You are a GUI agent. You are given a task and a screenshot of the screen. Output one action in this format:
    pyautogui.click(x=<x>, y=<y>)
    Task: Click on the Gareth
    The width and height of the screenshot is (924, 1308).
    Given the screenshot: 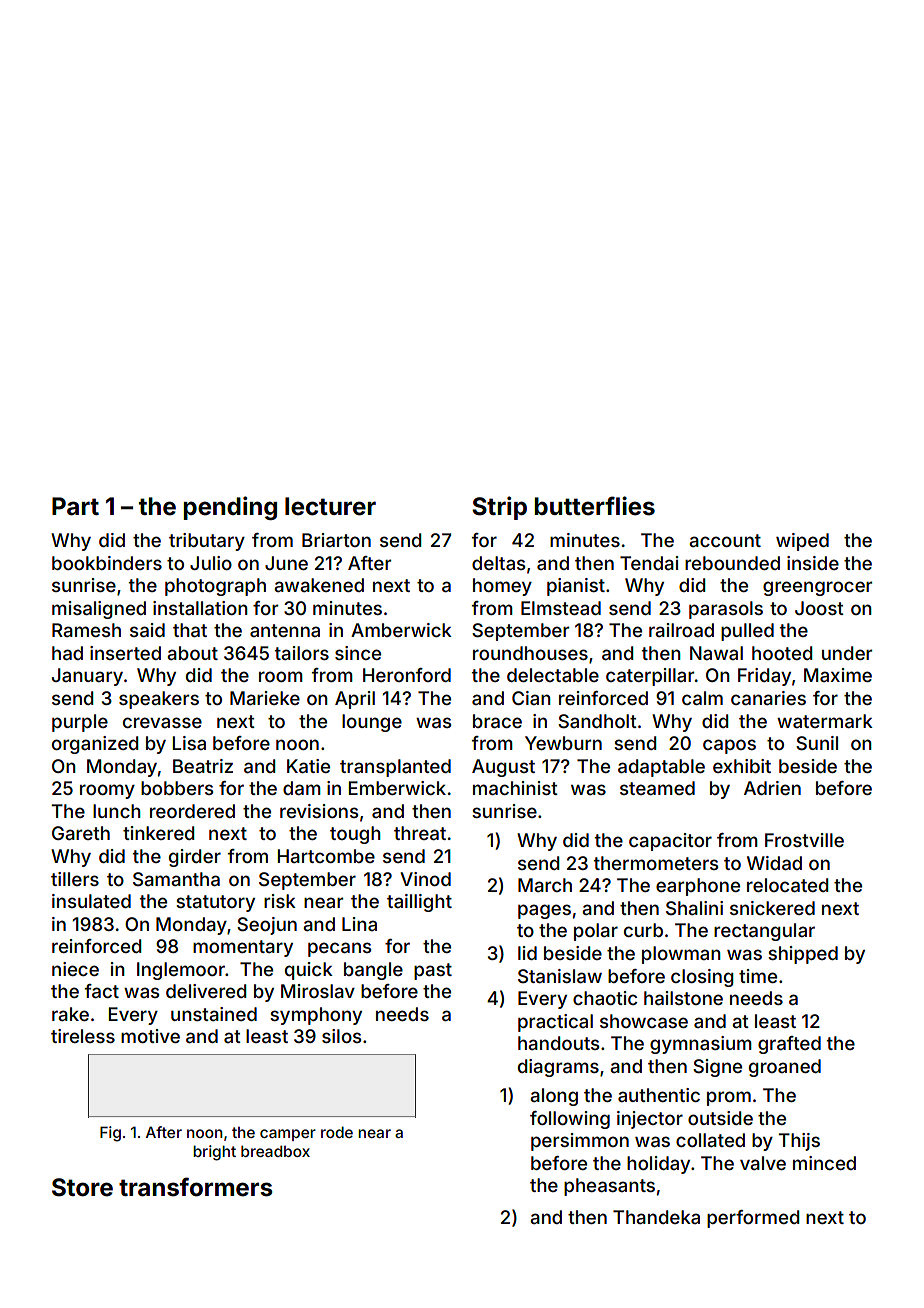 What is the action you would take?
    pyautogui.click(x=81, y=833)
